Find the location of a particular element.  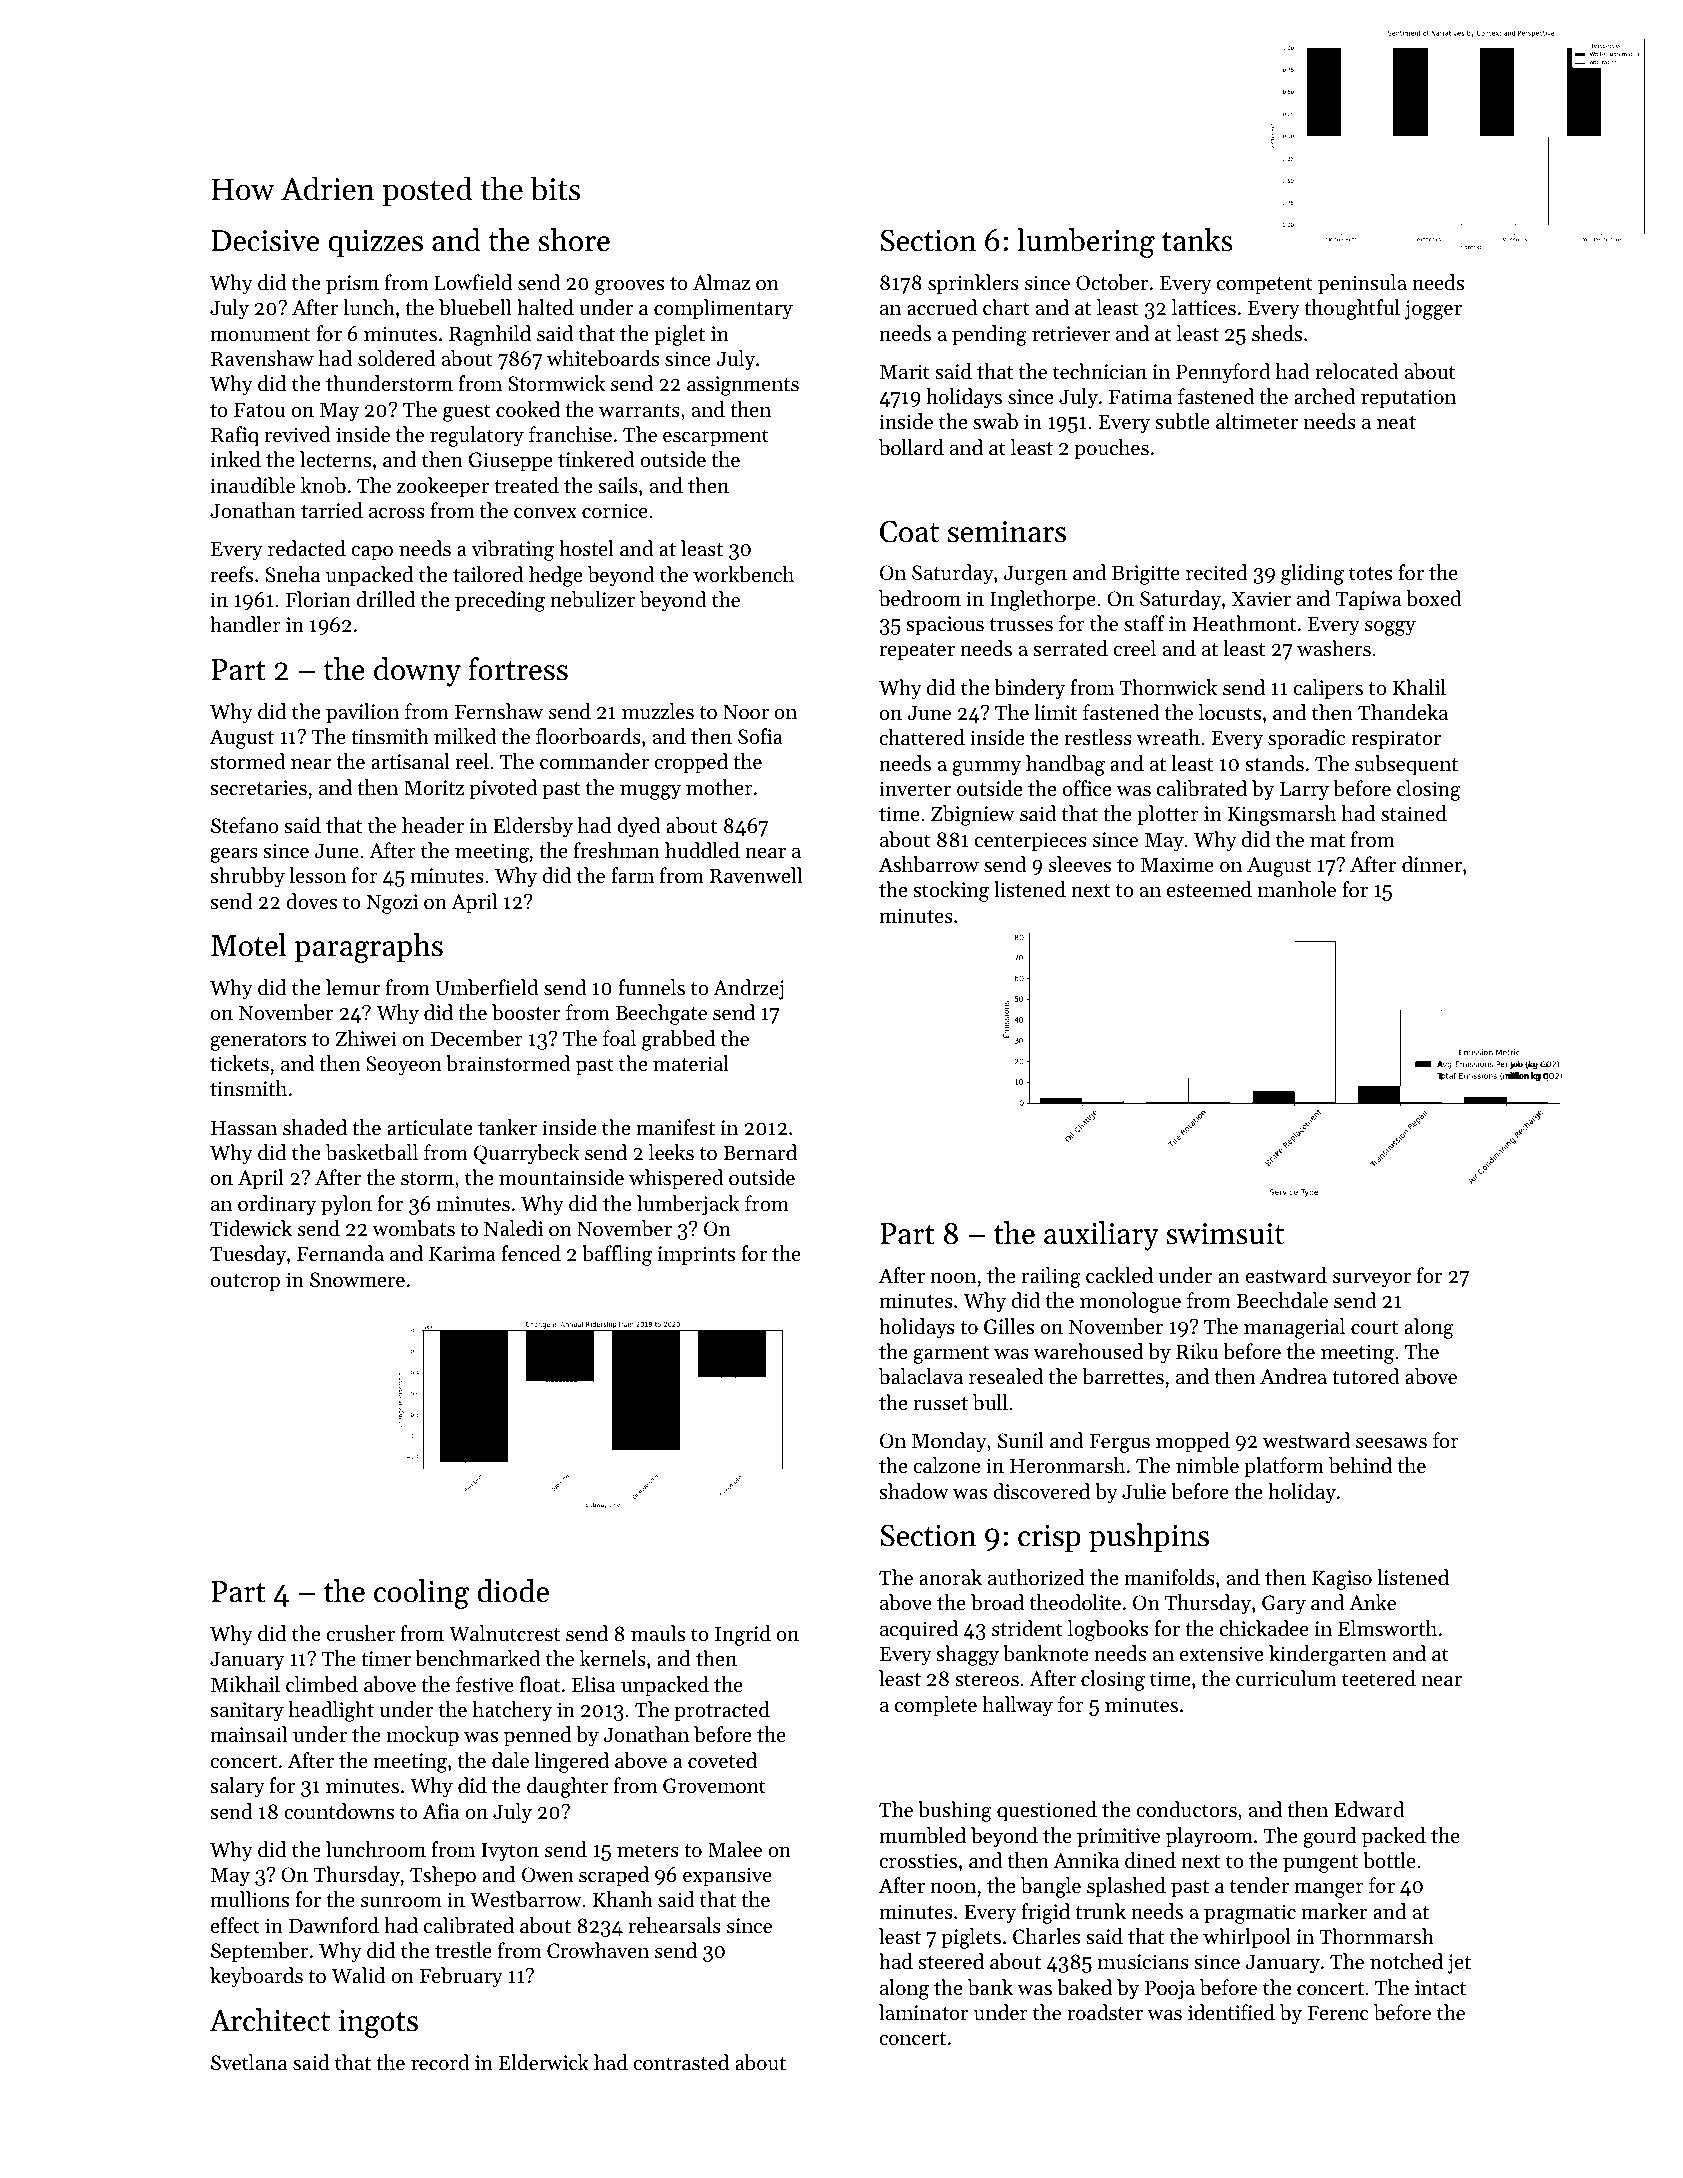

Decisive is located at coordinates (265, 241).
